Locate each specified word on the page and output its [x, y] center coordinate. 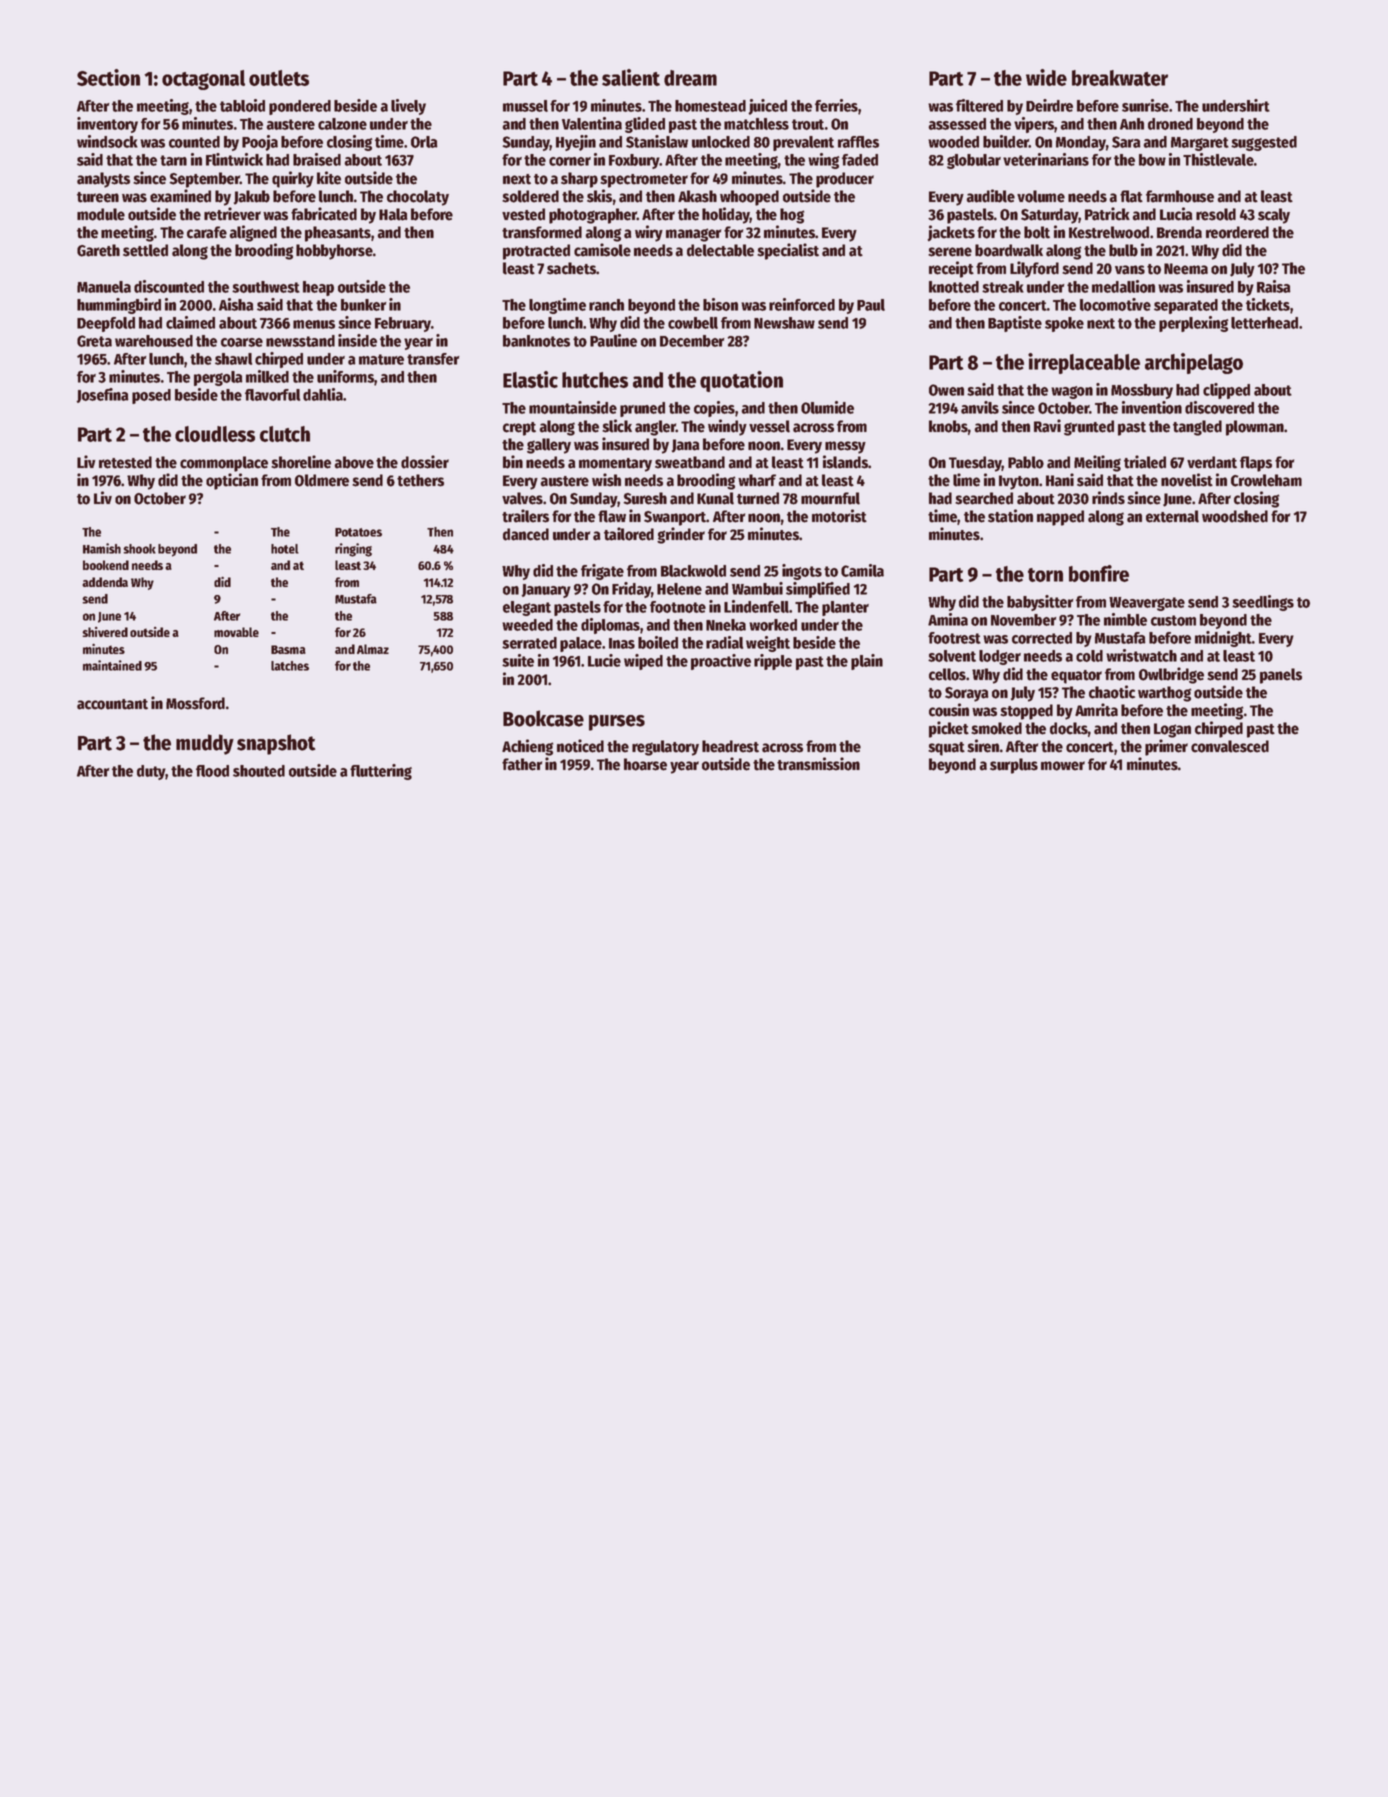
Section [108, 77]
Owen [946, 390]
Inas [622, 643]
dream [690, 78]
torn [1045, 575]
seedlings [1263, 603]
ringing [353, 550]
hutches [595, 380]
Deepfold [106, 324]
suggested [1264, 143]
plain [867, 662]
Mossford [195, 703]
